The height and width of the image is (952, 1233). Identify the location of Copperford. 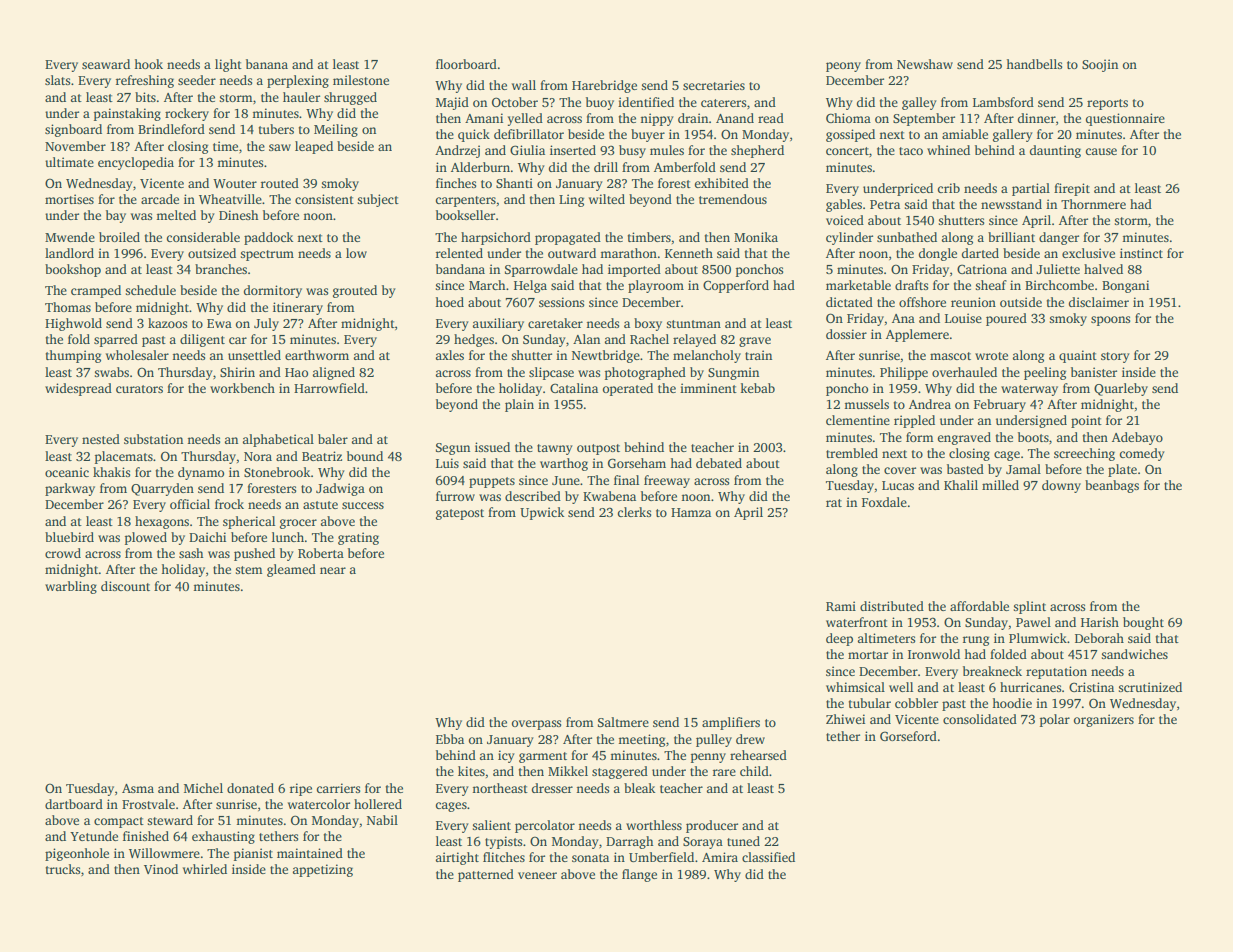
(736, 286).
